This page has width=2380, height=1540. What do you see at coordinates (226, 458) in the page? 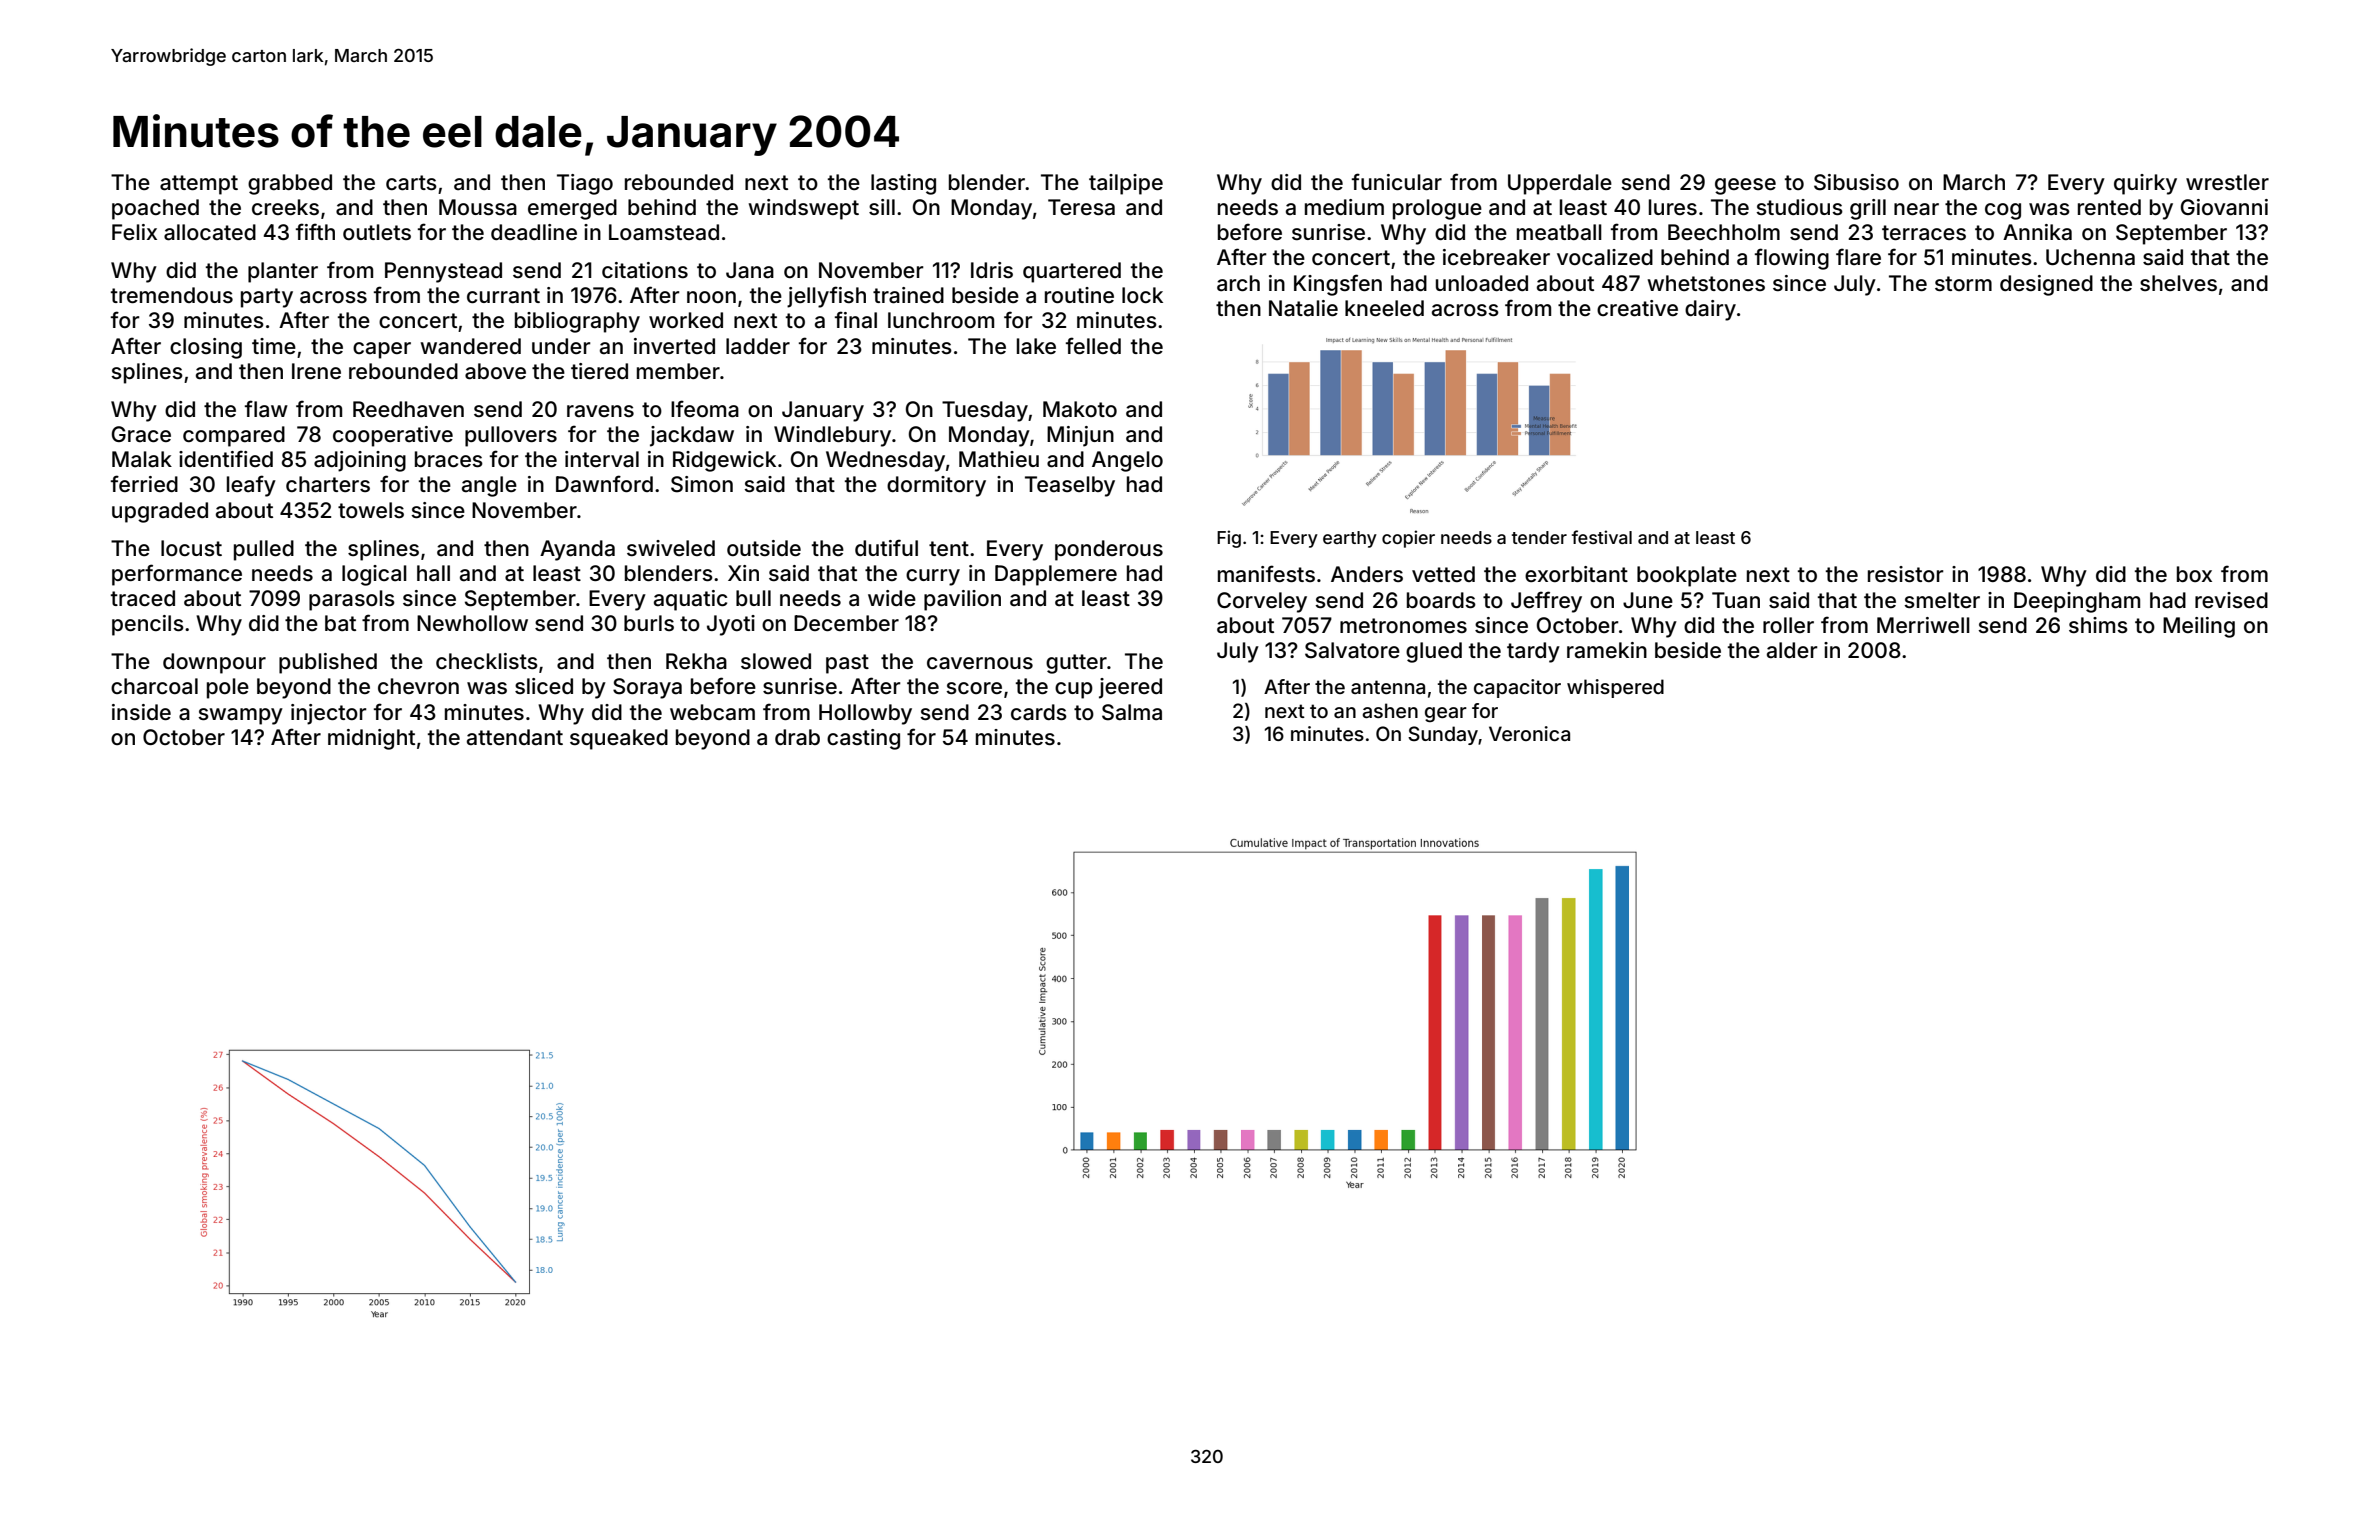
I see `identified` at bounding box center [226, 458].
